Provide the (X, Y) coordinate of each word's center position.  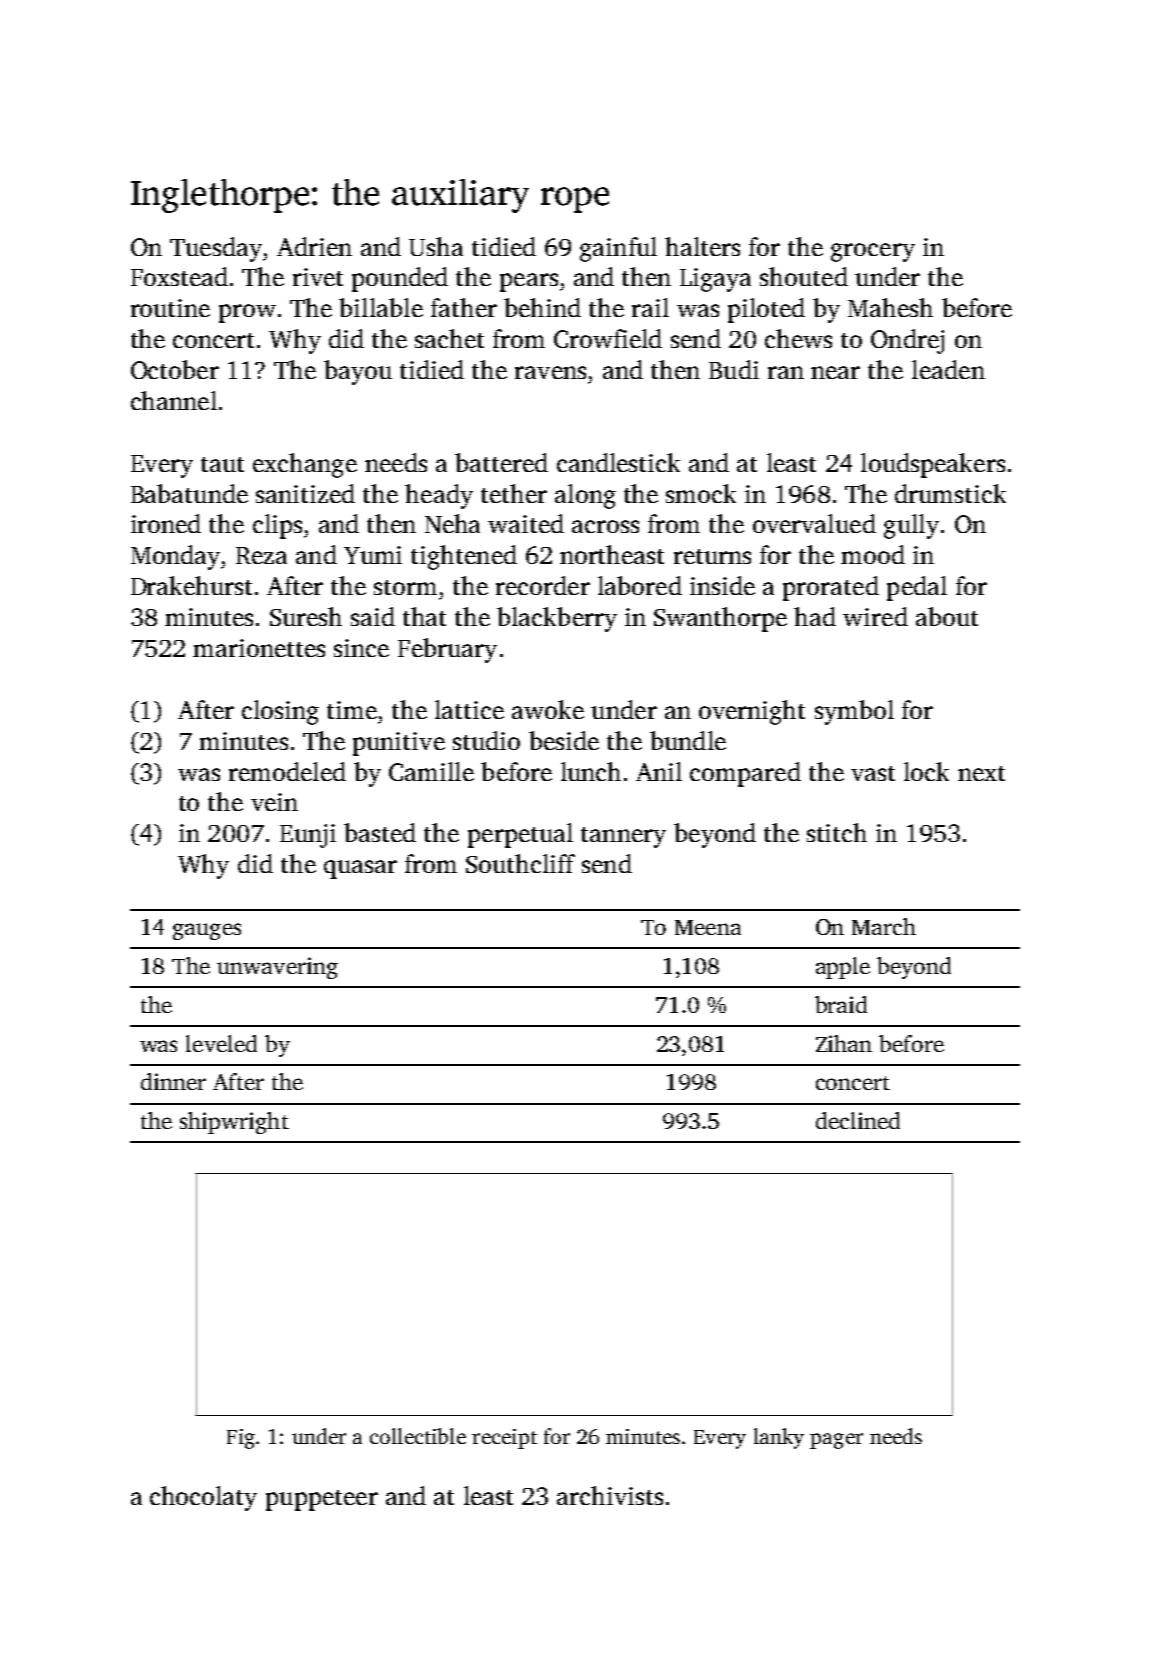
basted (380, 832)
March (884, 926)
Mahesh (890, 307)
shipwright (234, 1123)
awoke (548, 709)
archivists (610, 1495)
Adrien (314, 246)
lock (926, 771)
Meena (708, 927)
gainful (618, 249)
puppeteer (322, 1500)
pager (836, 1441)
